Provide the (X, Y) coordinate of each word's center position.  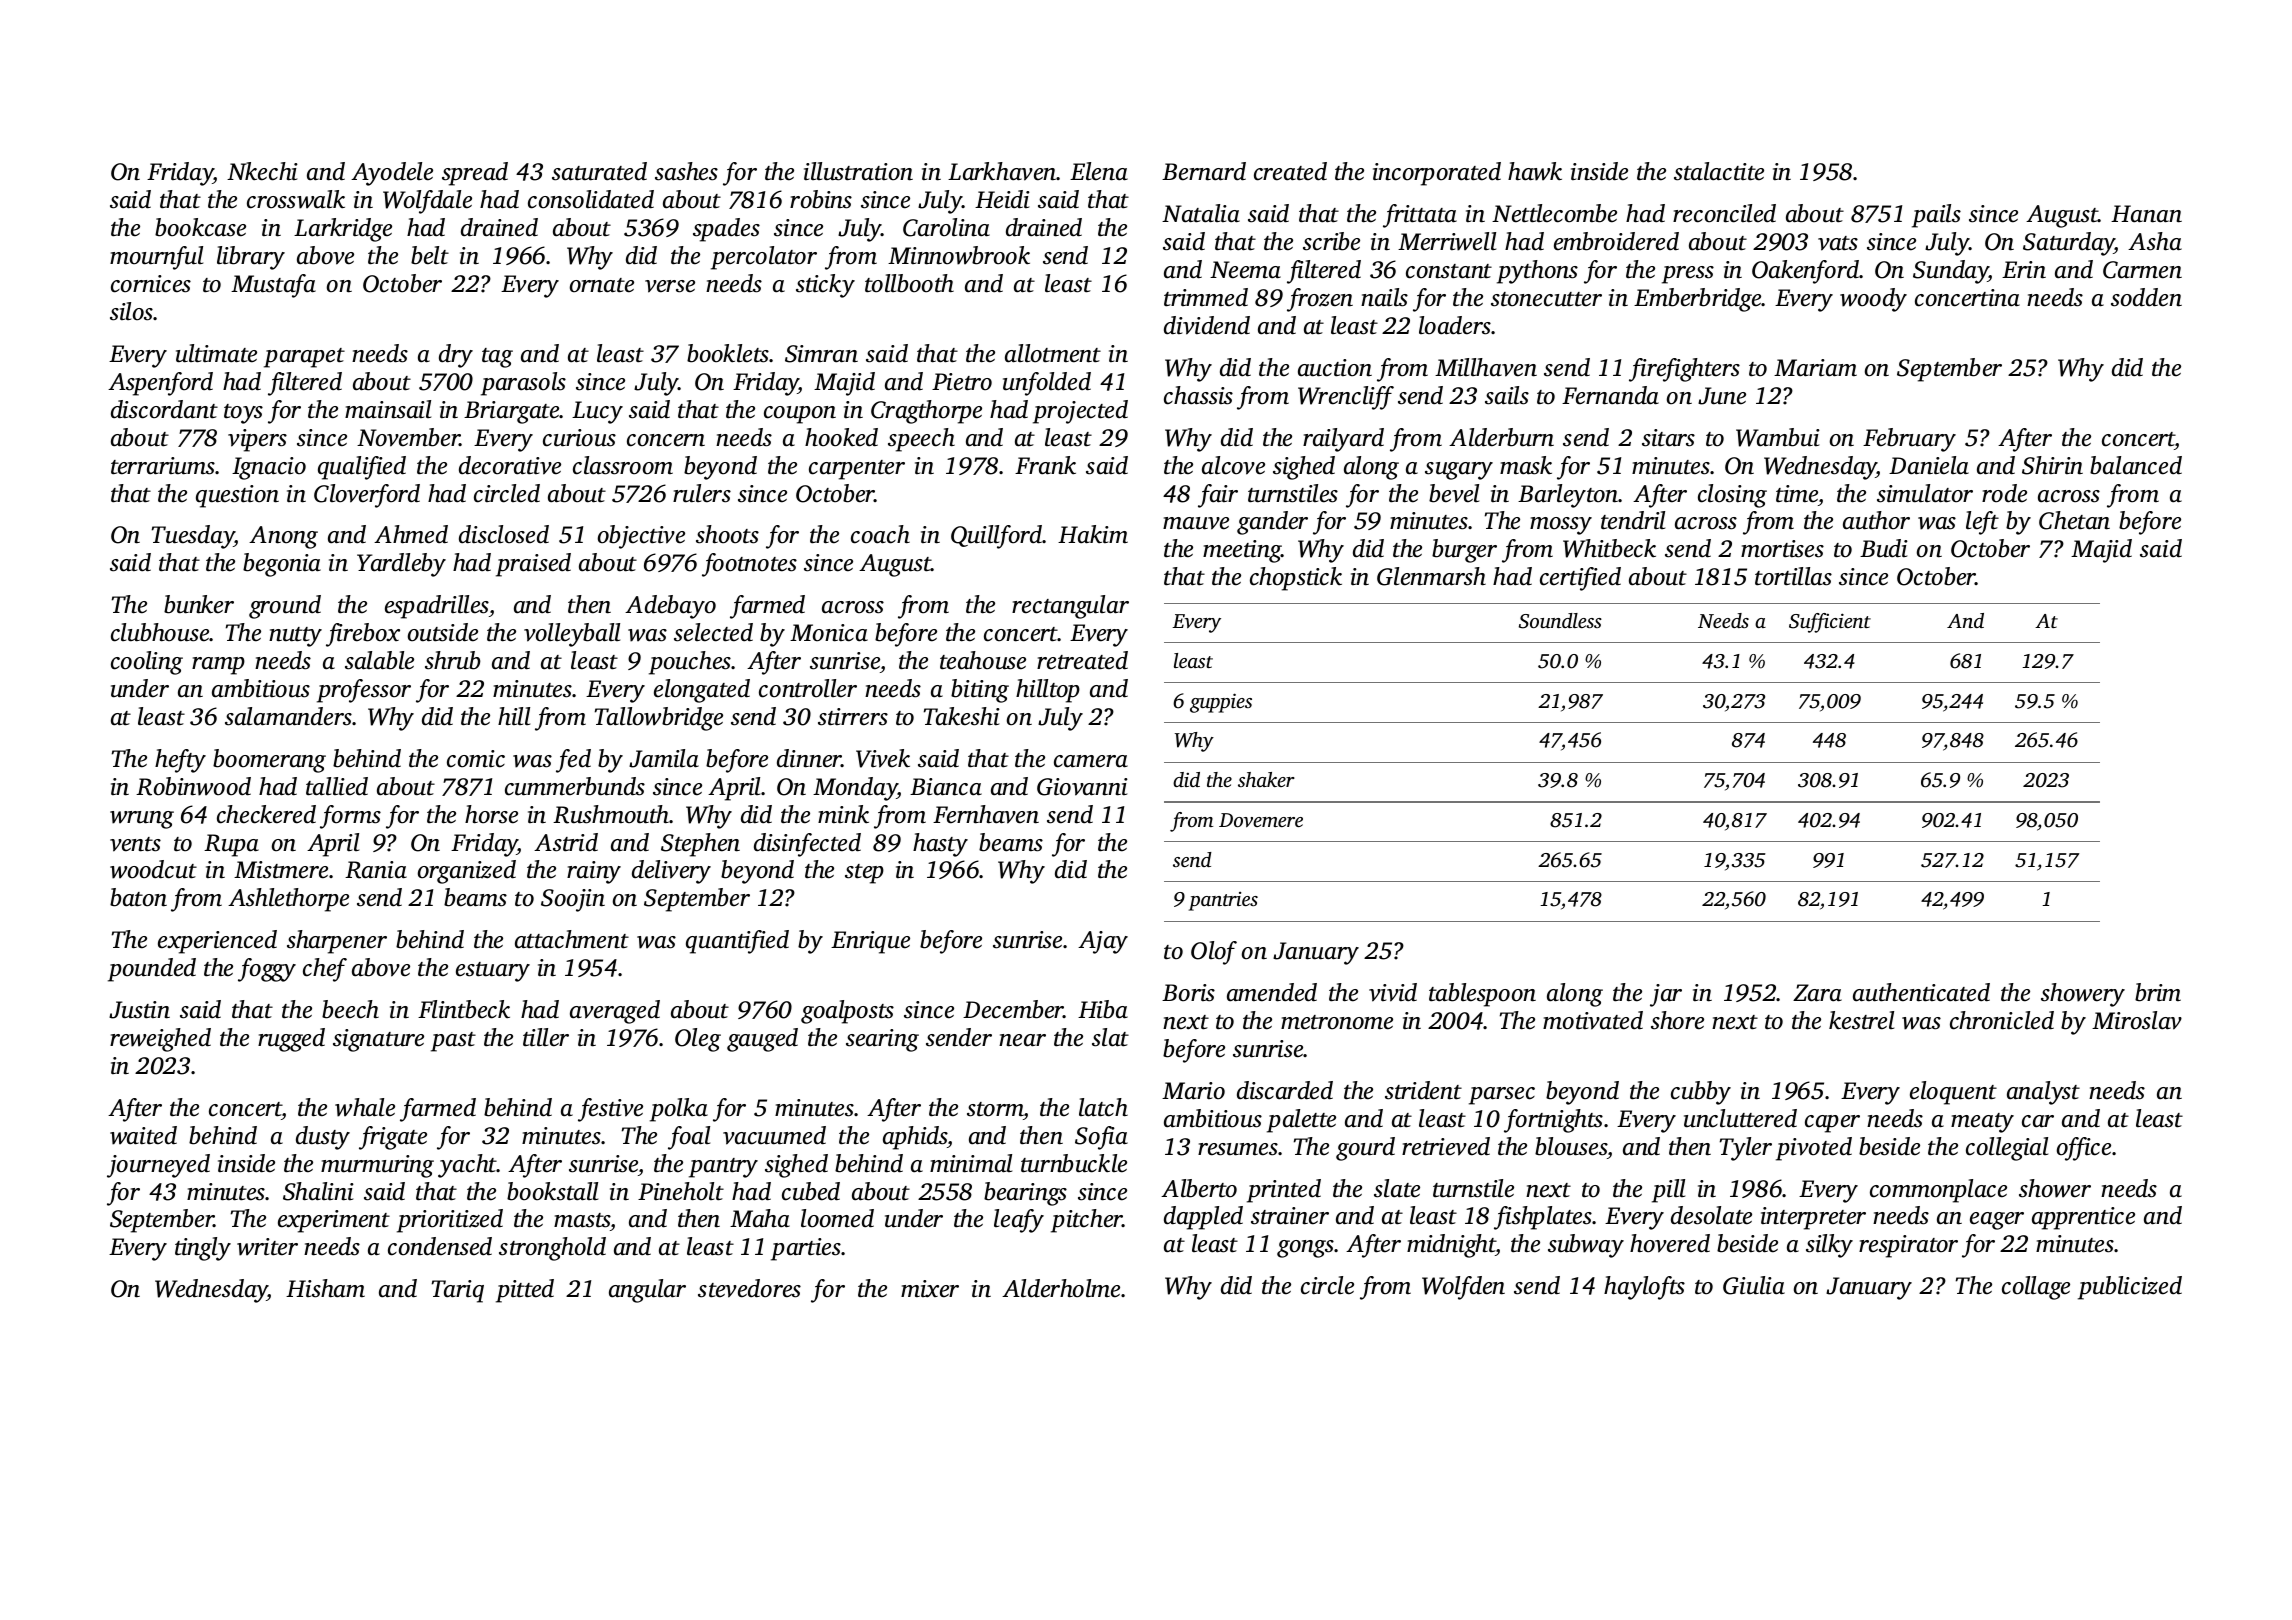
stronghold (552, 1249)
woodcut (153, 869)
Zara (1817, 993)
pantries (1223, 901)
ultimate (216, 353)
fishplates (1543, 1218)
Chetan (2074, 520)
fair (1218, 496)
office (2084, 1149)
